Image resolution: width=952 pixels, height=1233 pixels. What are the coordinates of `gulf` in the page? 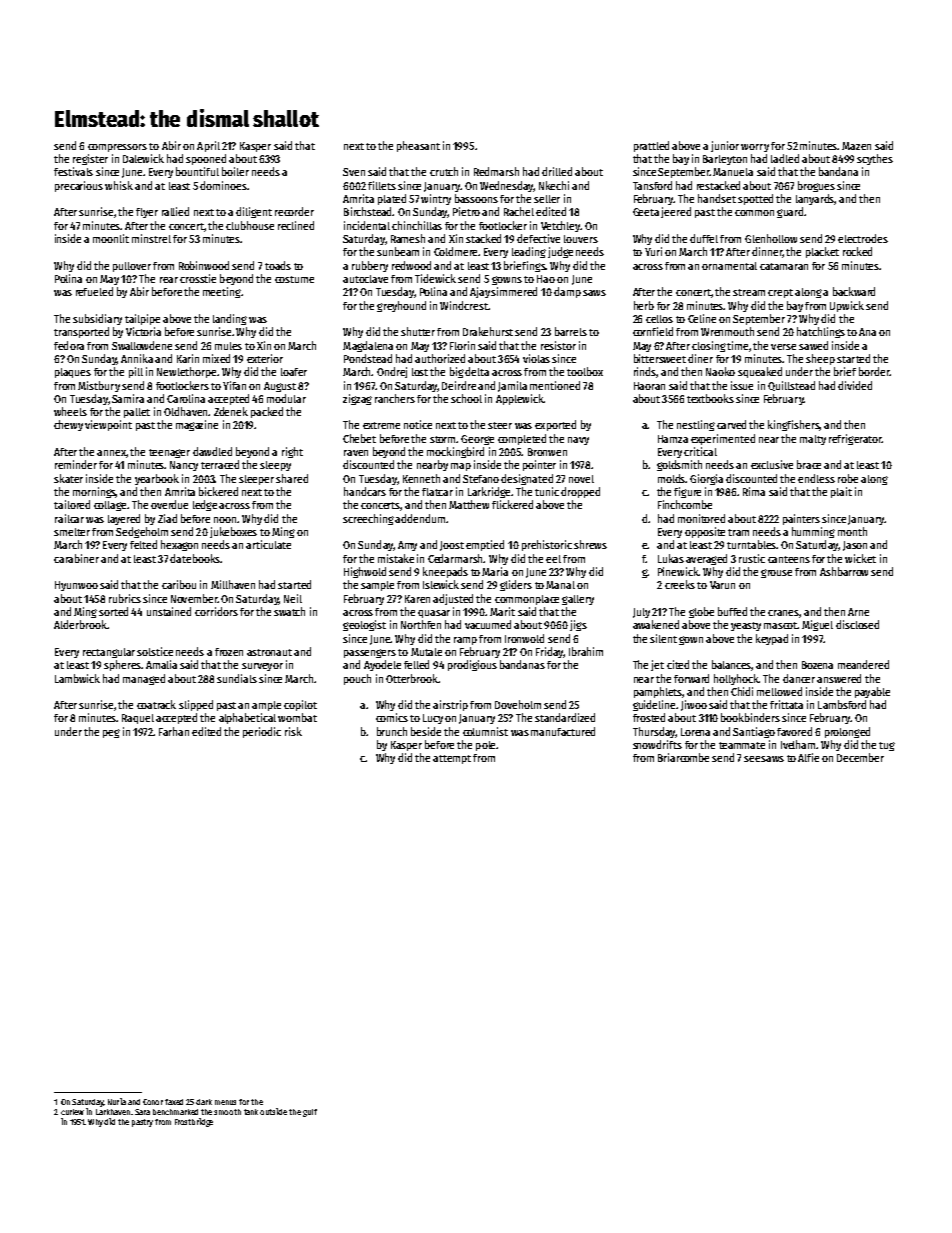 It's located at (310, 1113).
